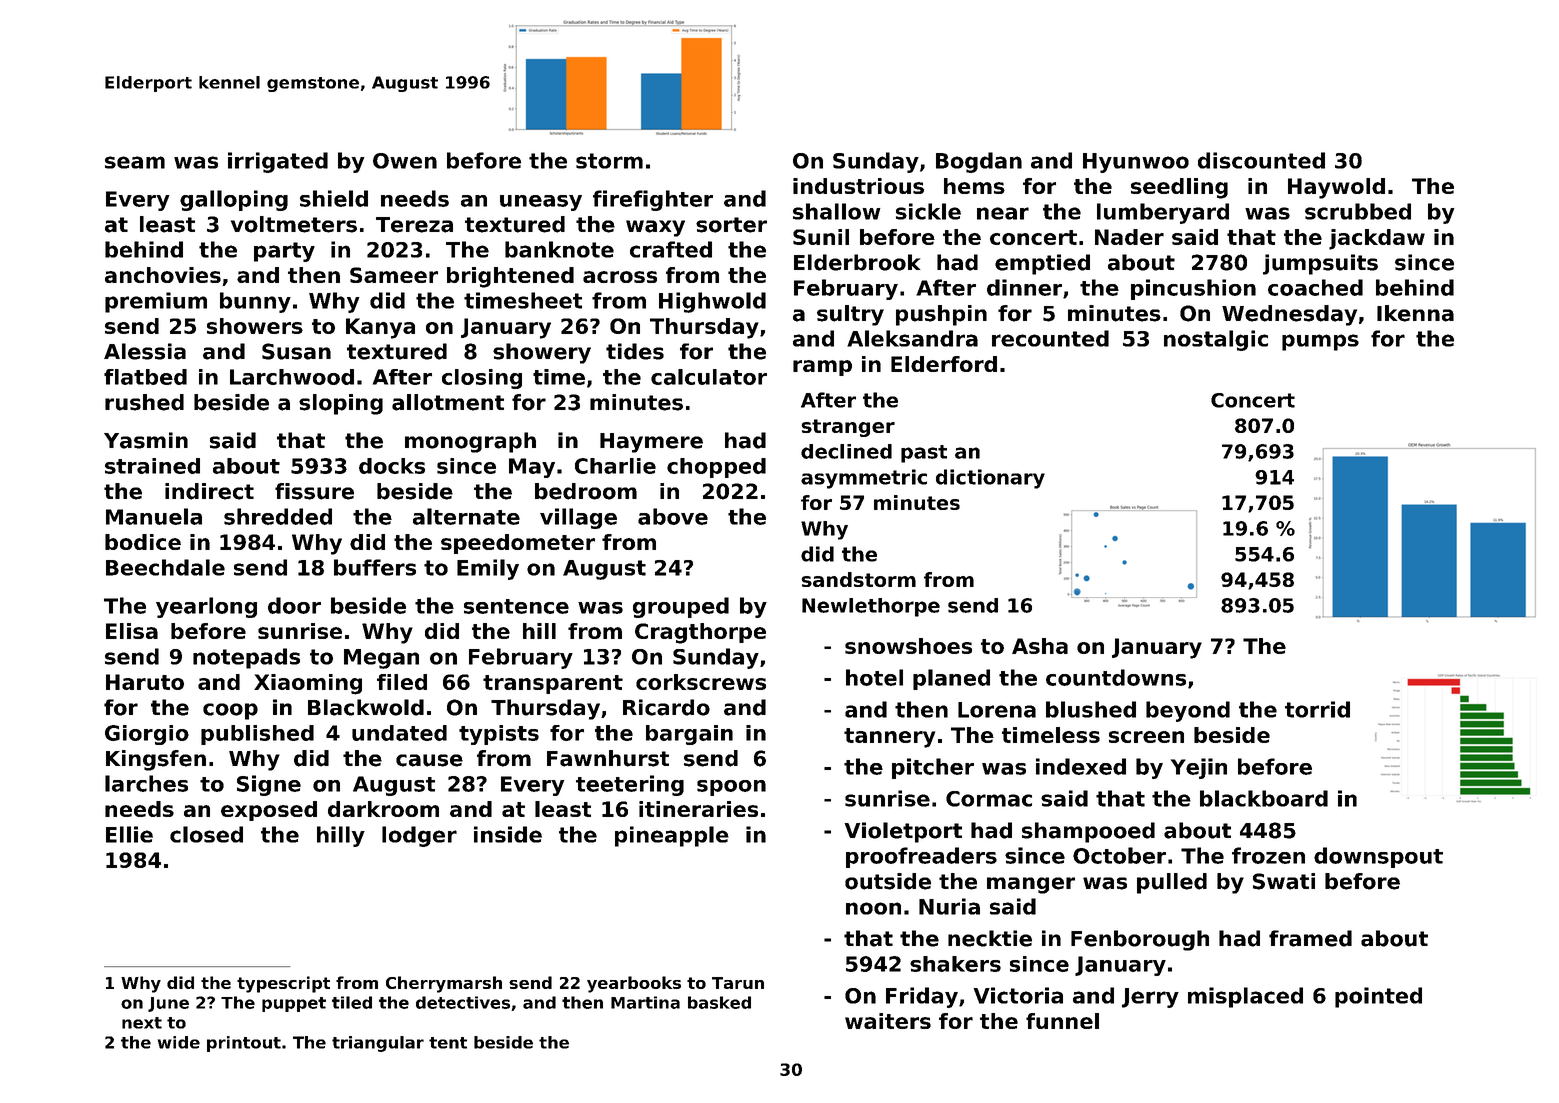 Image resolution: width=1559 pixels, height=1103 pixels. Describe the element at coordinates (871, 607) in the image. I see `Newlethorpe` at that location.
